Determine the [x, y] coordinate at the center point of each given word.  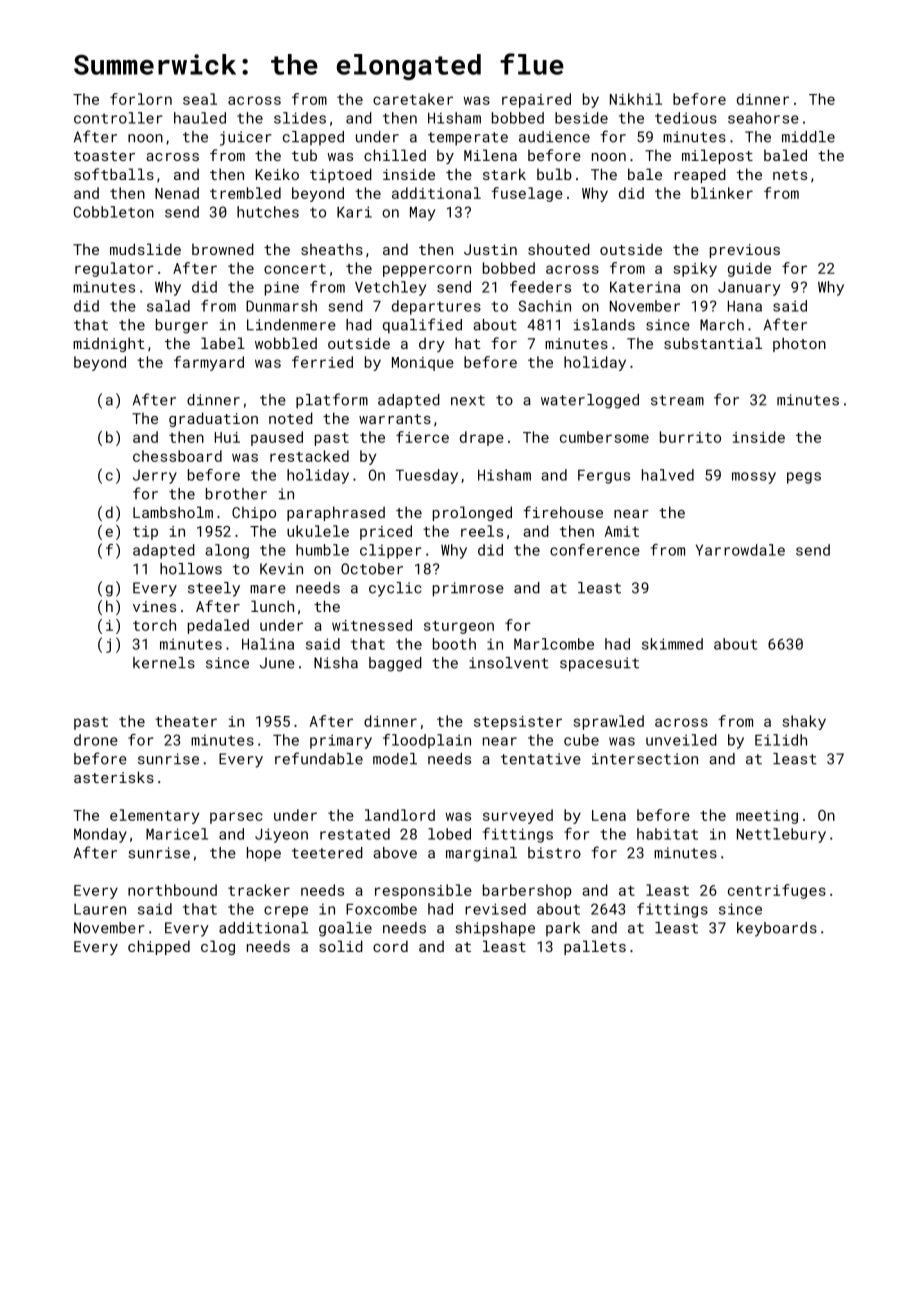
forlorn [141, 99]
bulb [554, 174]
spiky [695, 269]
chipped [159, 947]
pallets [595, 947]
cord [390, 946]
